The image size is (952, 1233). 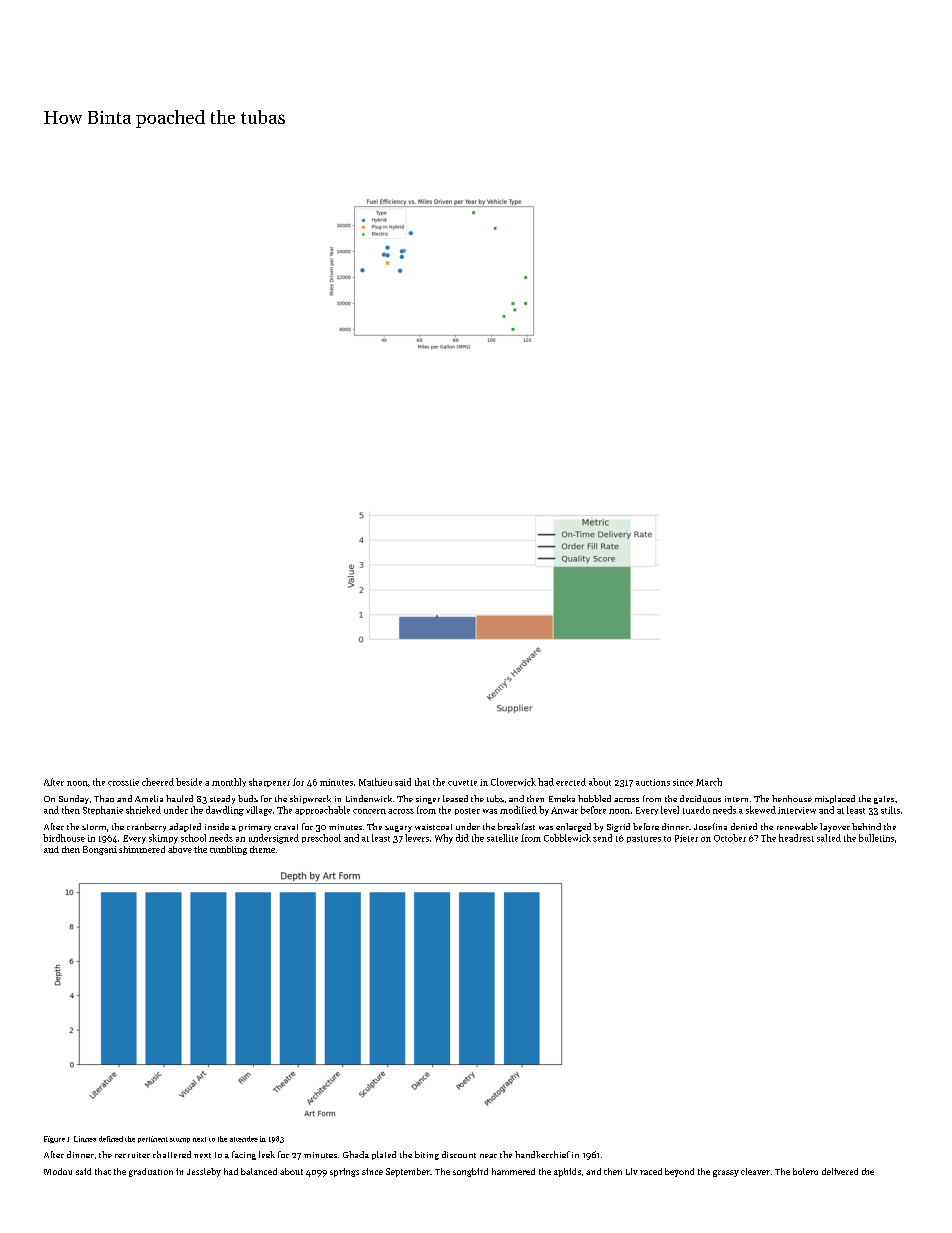 What do you see at coordinates (755, 1171) in the image?
I see `cleaver` at bounding box center [755, 1171].
